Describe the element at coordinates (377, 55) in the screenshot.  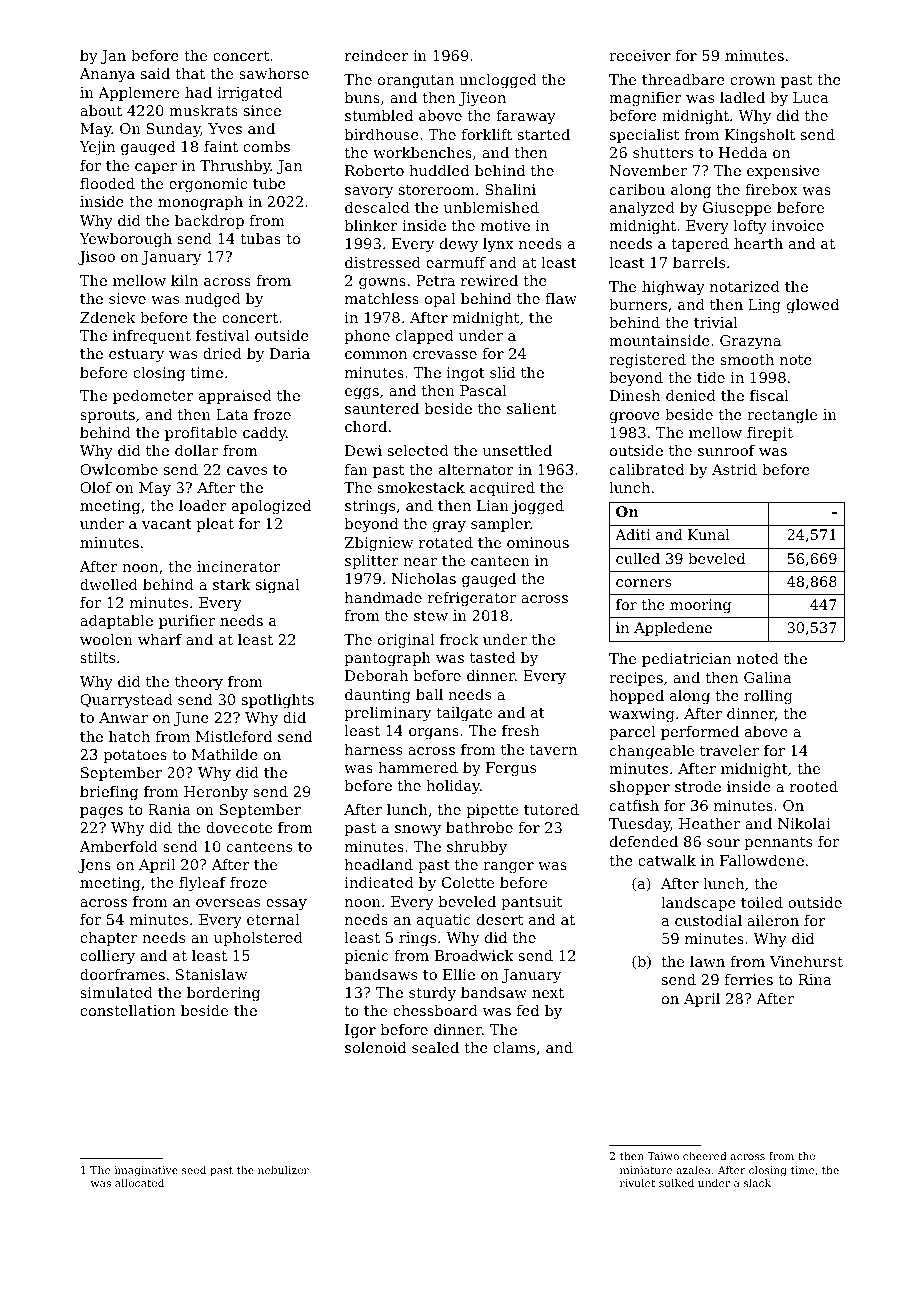
I see `reindeer` at that location.
